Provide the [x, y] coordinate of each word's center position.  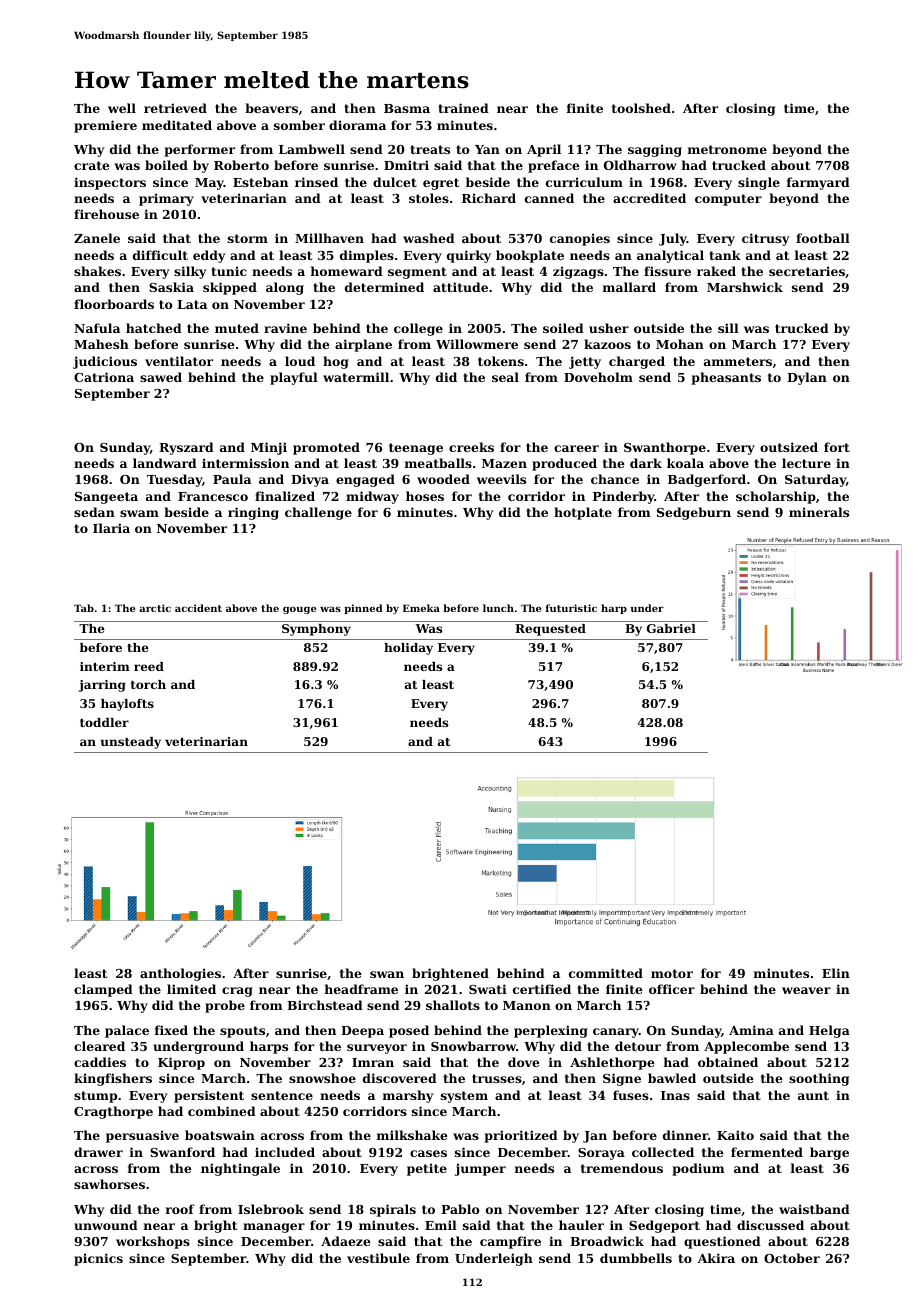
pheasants [726, 378]
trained [463, 108]
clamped [103, 990]
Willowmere [477, 344]
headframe [361, 989]
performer [199, 150]
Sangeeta [106, 498]
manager [274, 1228]
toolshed [641, 108]
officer [672, 989]
